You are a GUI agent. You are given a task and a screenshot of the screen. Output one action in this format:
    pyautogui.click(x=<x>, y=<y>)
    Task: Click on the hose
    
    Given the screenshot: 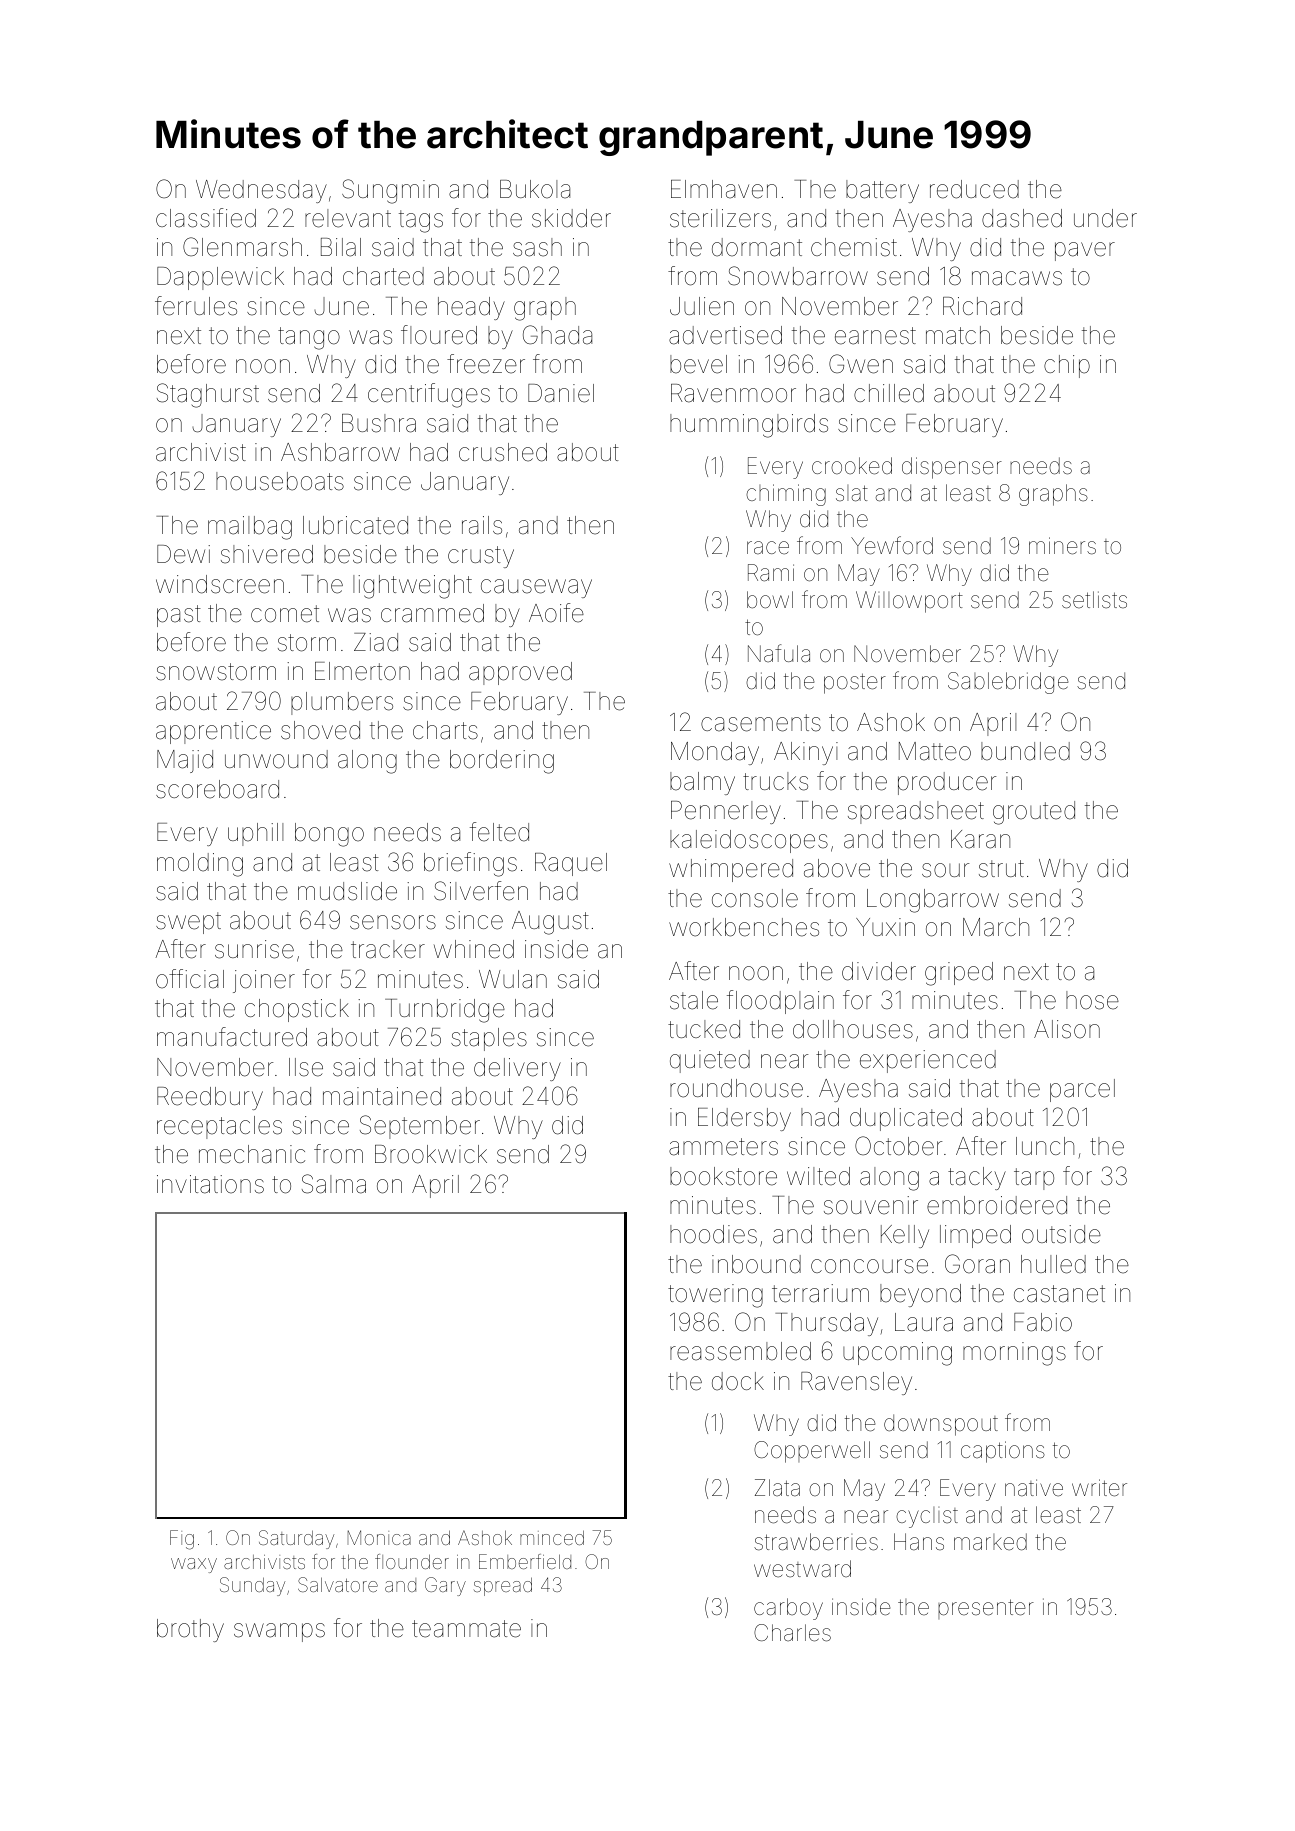 What is the action you would take?
    pyautogui.click(x=1092, y=1000)
